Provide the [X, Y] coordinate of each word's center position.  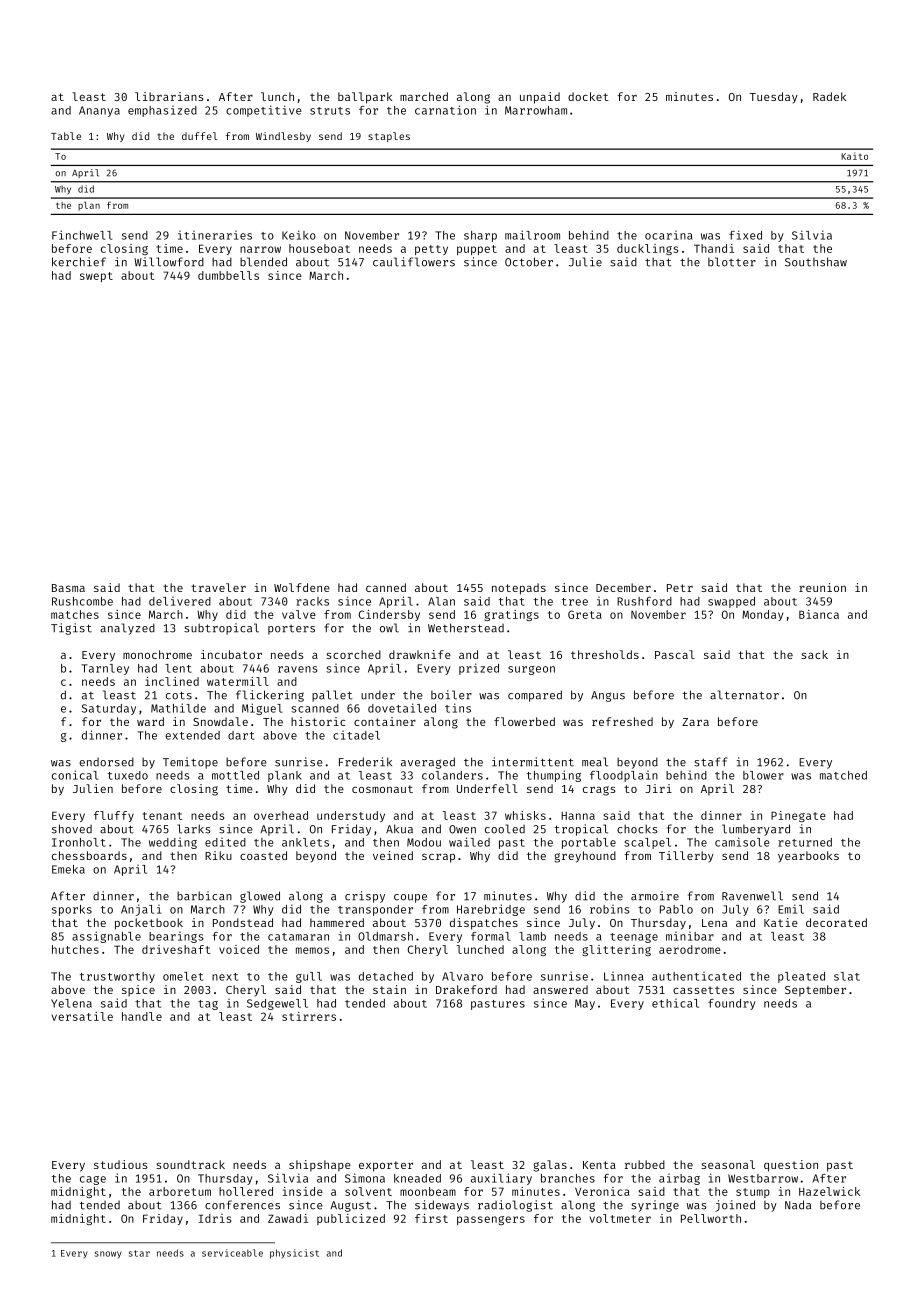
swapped [731, 602]
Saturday [109, 709]
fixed [745, 235]
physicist [294, 1254]
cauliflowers [414, 262]
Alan [441, 601]
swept [96, 277]
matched [843, 775]
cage [93, 1180]
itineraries [215, 235]
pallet [332, 696]
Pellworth [711, 1218]
